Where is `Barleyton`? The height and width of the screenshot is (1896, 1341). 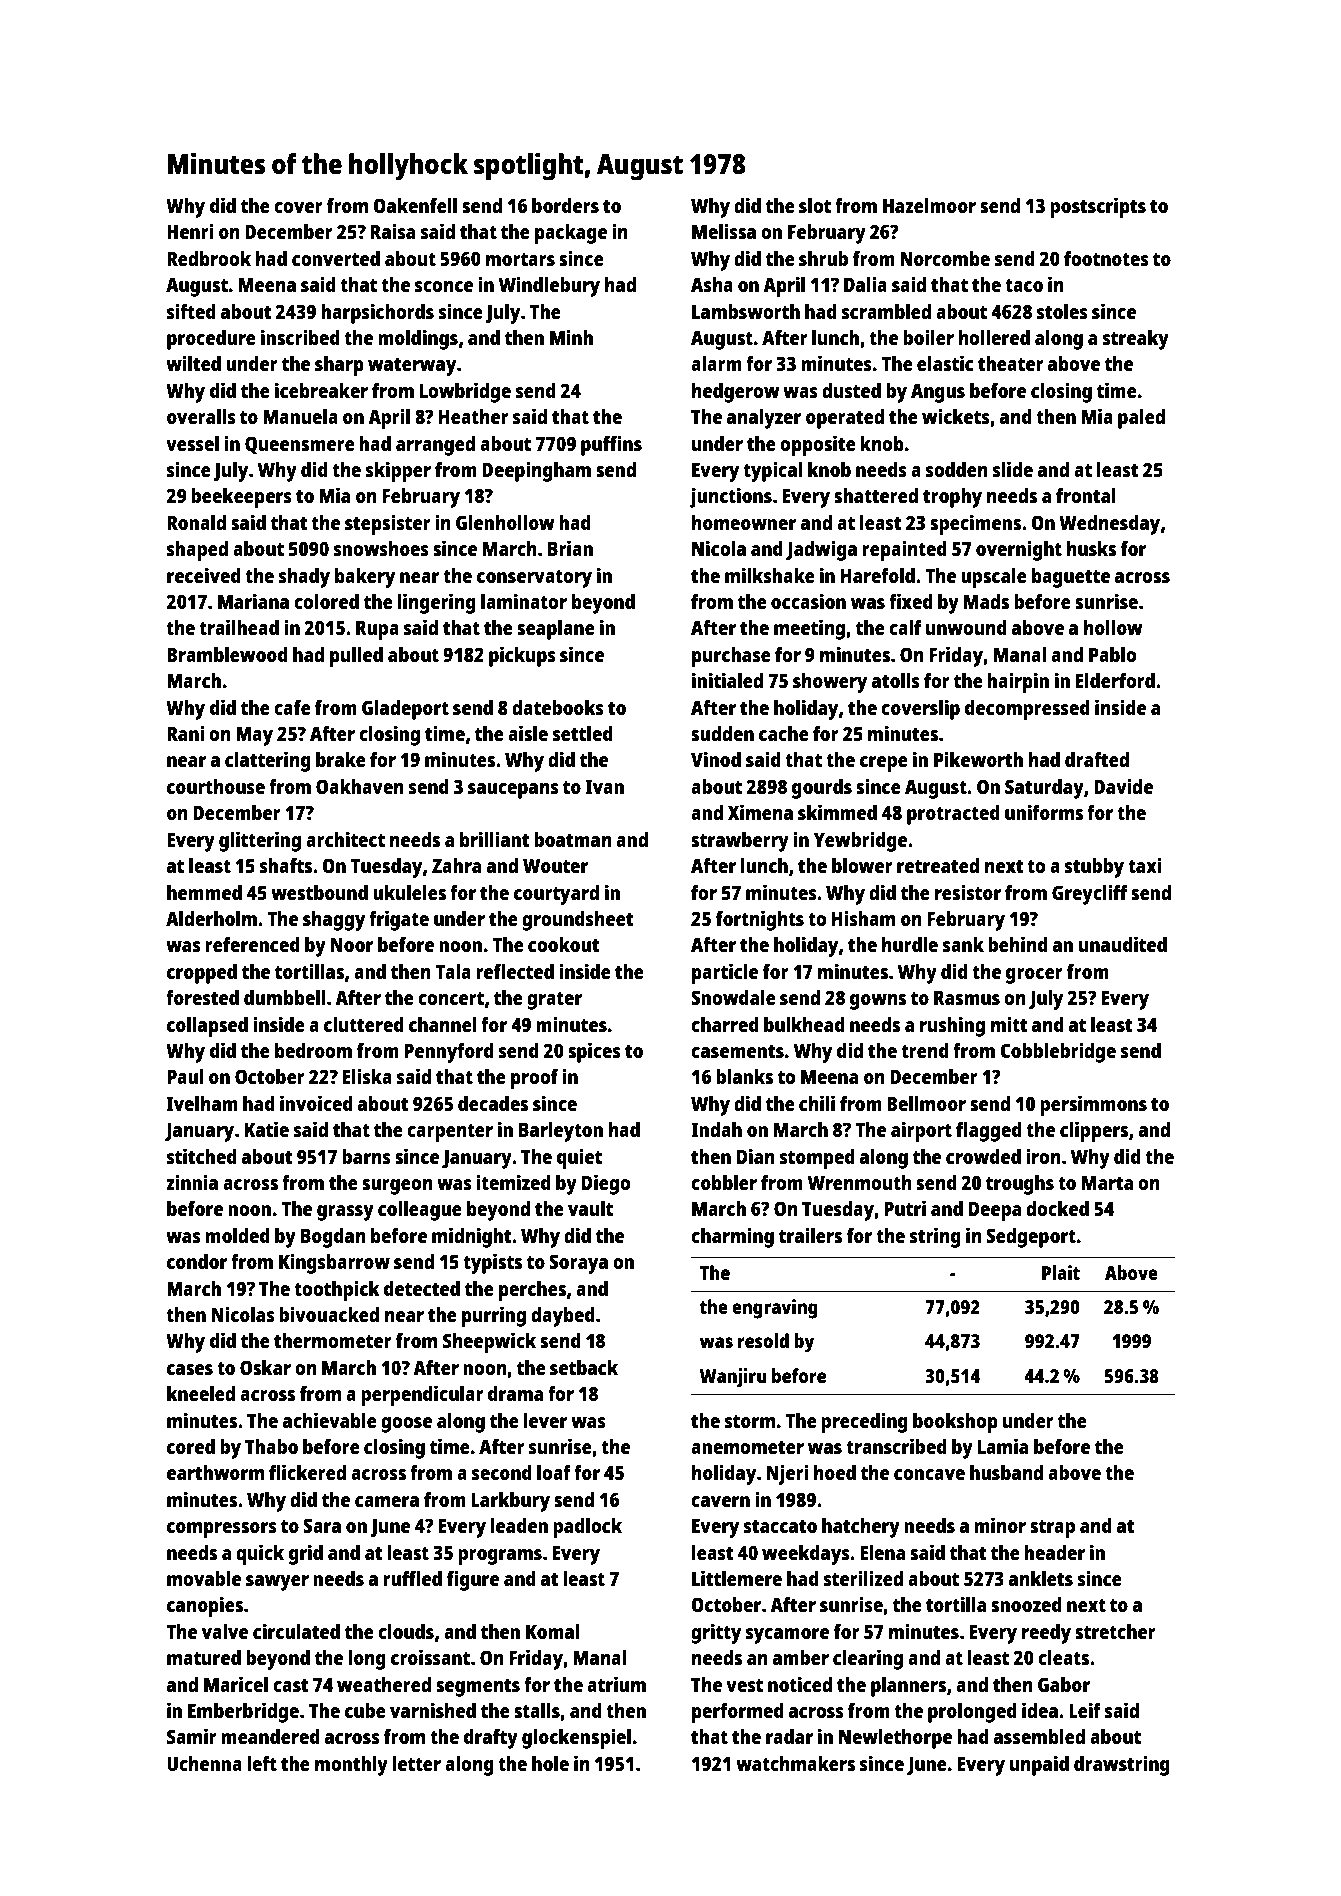
Barleyton is located at coordinates (561, 1132).
